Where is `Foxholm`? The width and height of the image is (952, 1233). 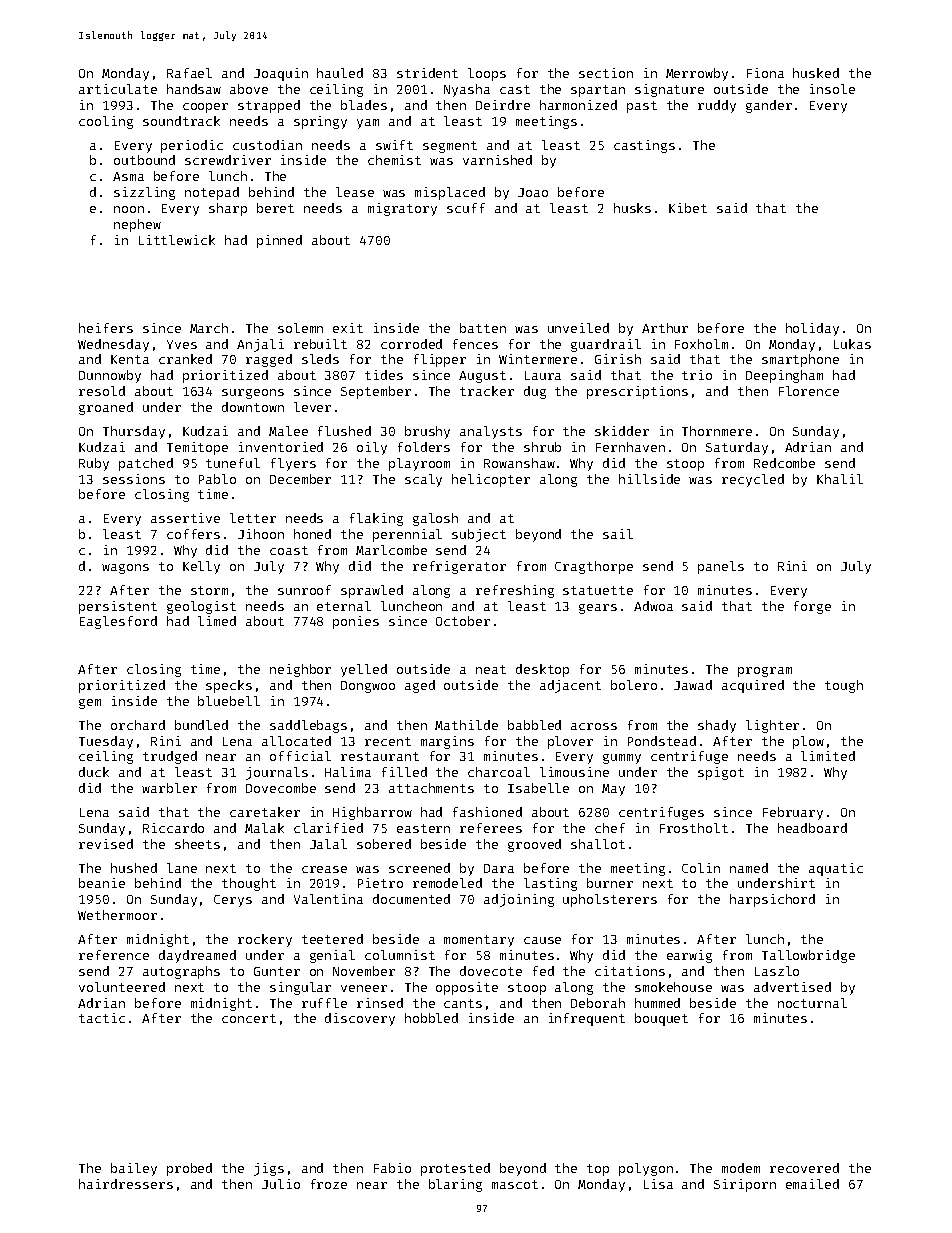
Foxholm is located at coordinates (701, 344).
